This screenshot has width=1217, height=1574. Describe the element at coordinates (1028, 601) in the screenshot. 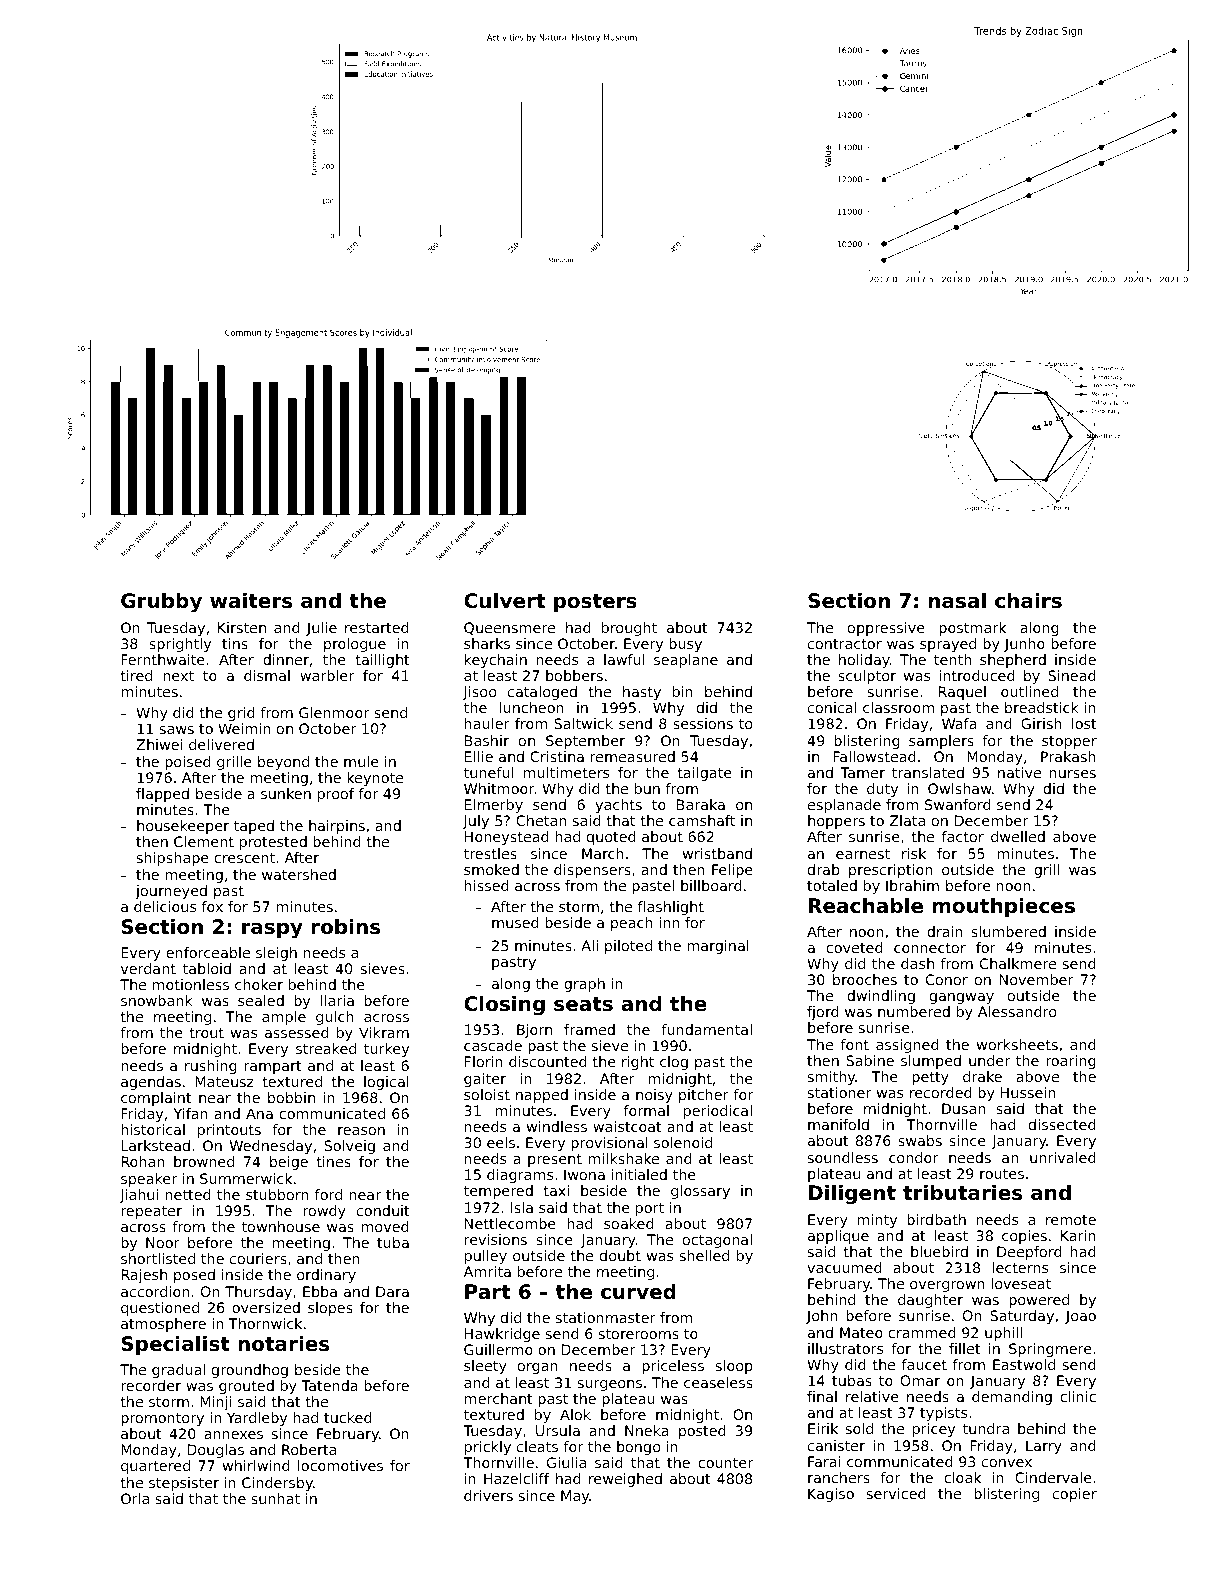

I see `chairs` at that location.
